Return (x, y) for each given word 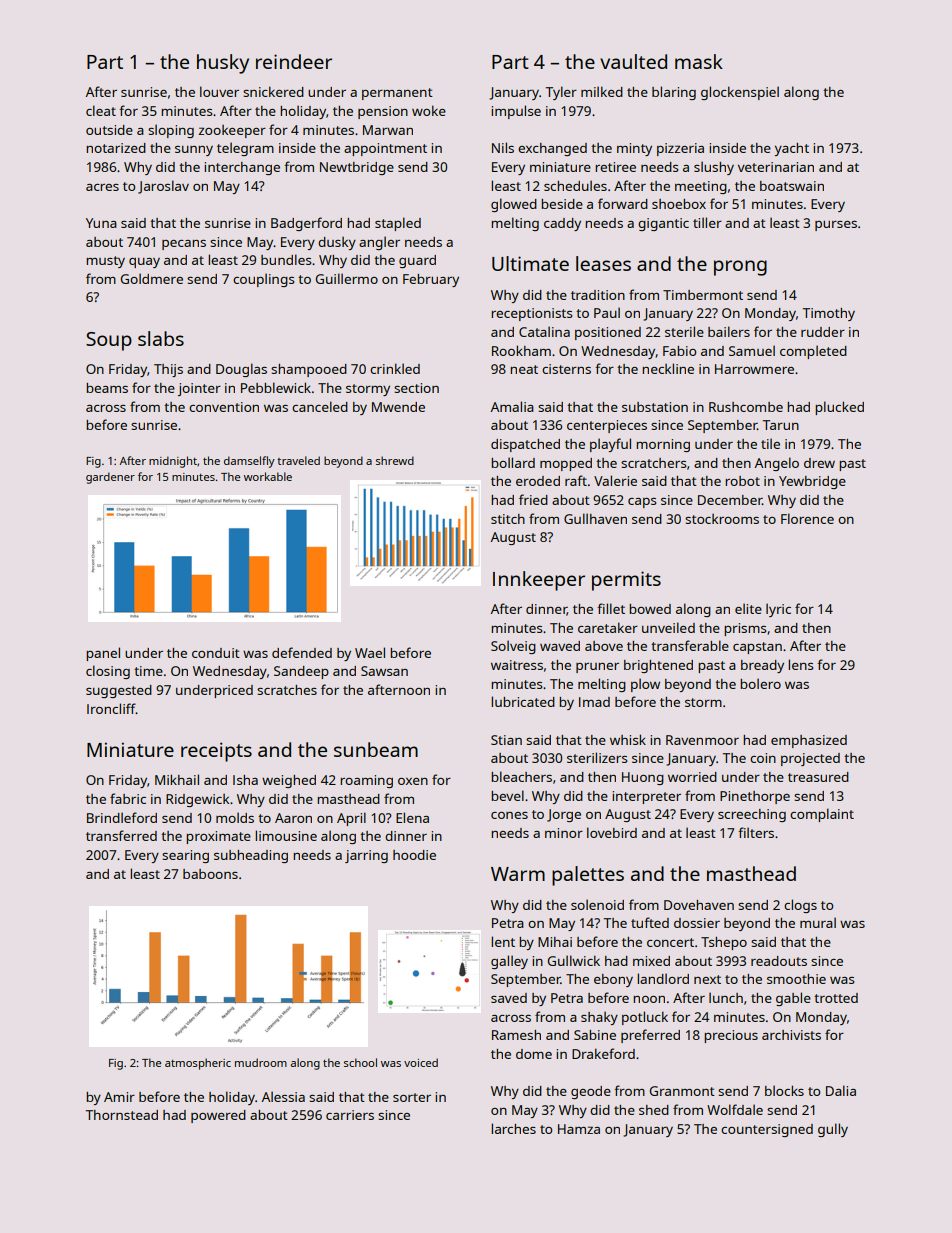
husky (223, 64)
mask (699, 61)
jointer (199, 389)
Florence (807, 518)
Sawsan (384, 671)
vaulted (633, 61)
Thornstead (122, 1115)
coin (763, 758)
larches (513, 1128)
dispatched (525, 445)
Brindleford (122, 817)
